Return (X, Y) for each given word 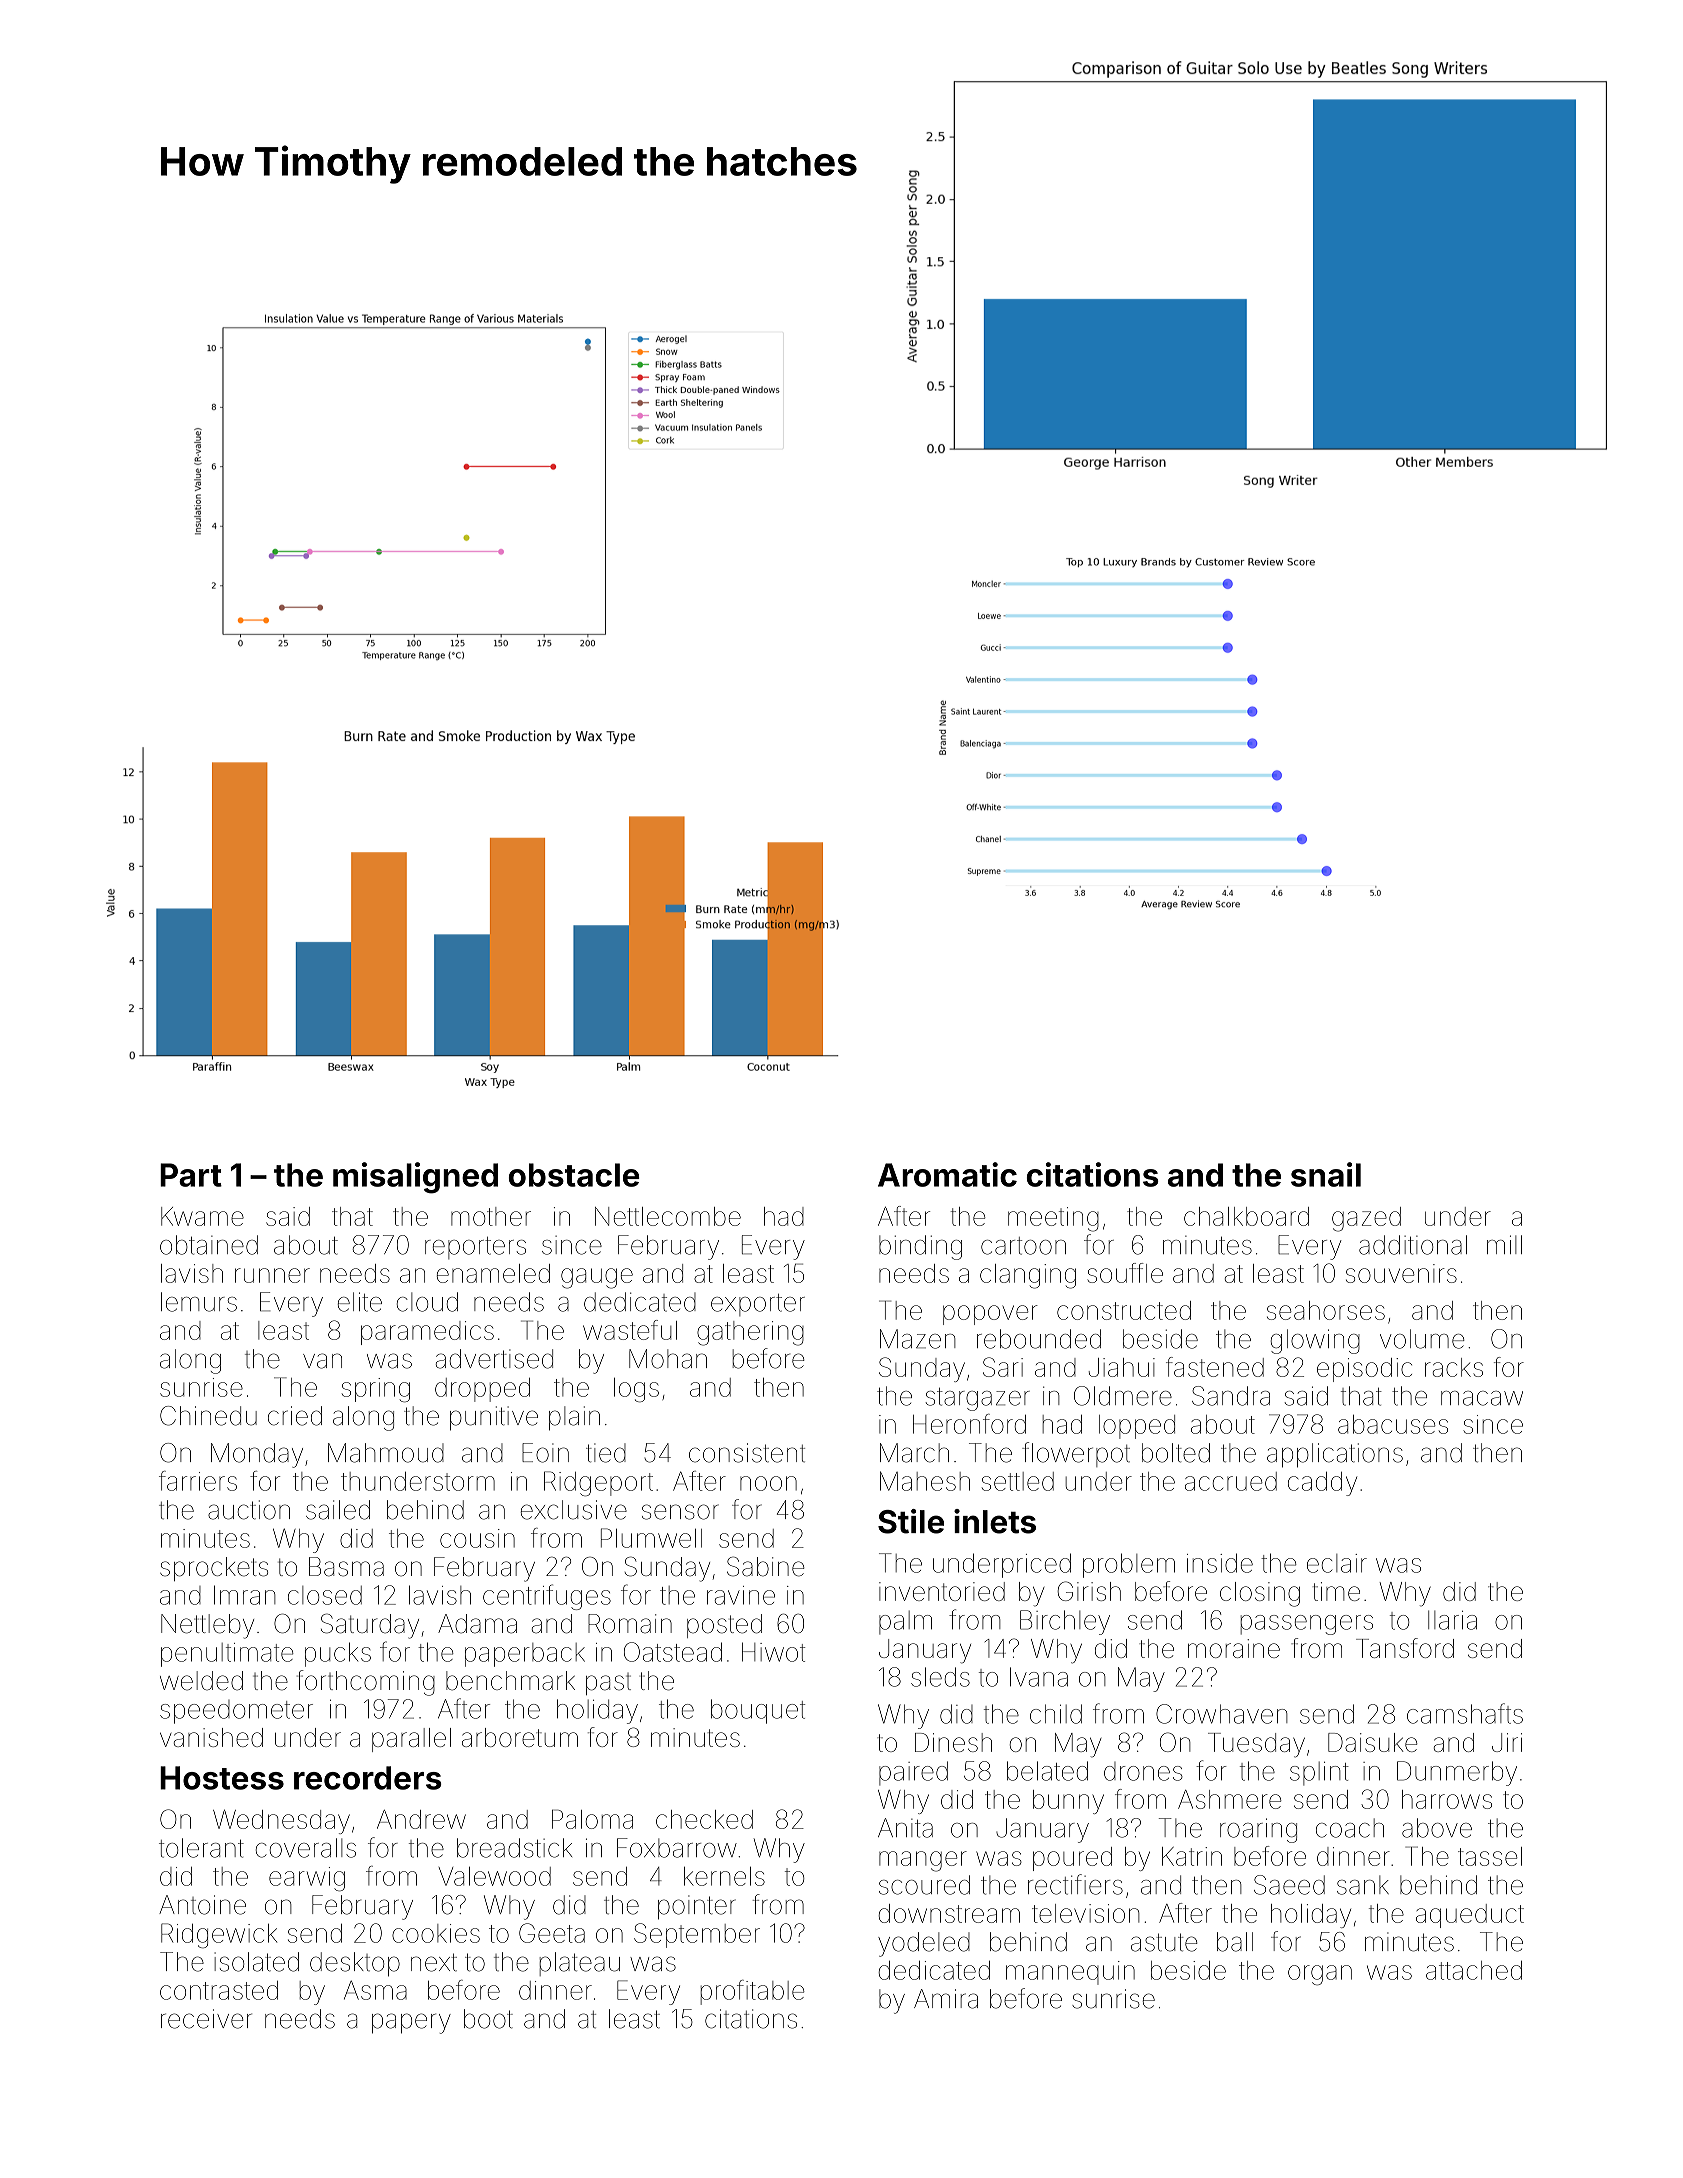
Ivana (1039, 1677)
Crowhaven (1221, 1714)
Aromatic (947, 1174)
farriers (198, 1481)
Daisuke (1372, 1742)
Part (191, 1175)
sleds (940, 1677)
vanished (211, 1737)
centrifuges (547, 1597)
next (434, 1962)
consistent (747, 1453)
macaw (1482, 1398)
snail (1326, 1174)
